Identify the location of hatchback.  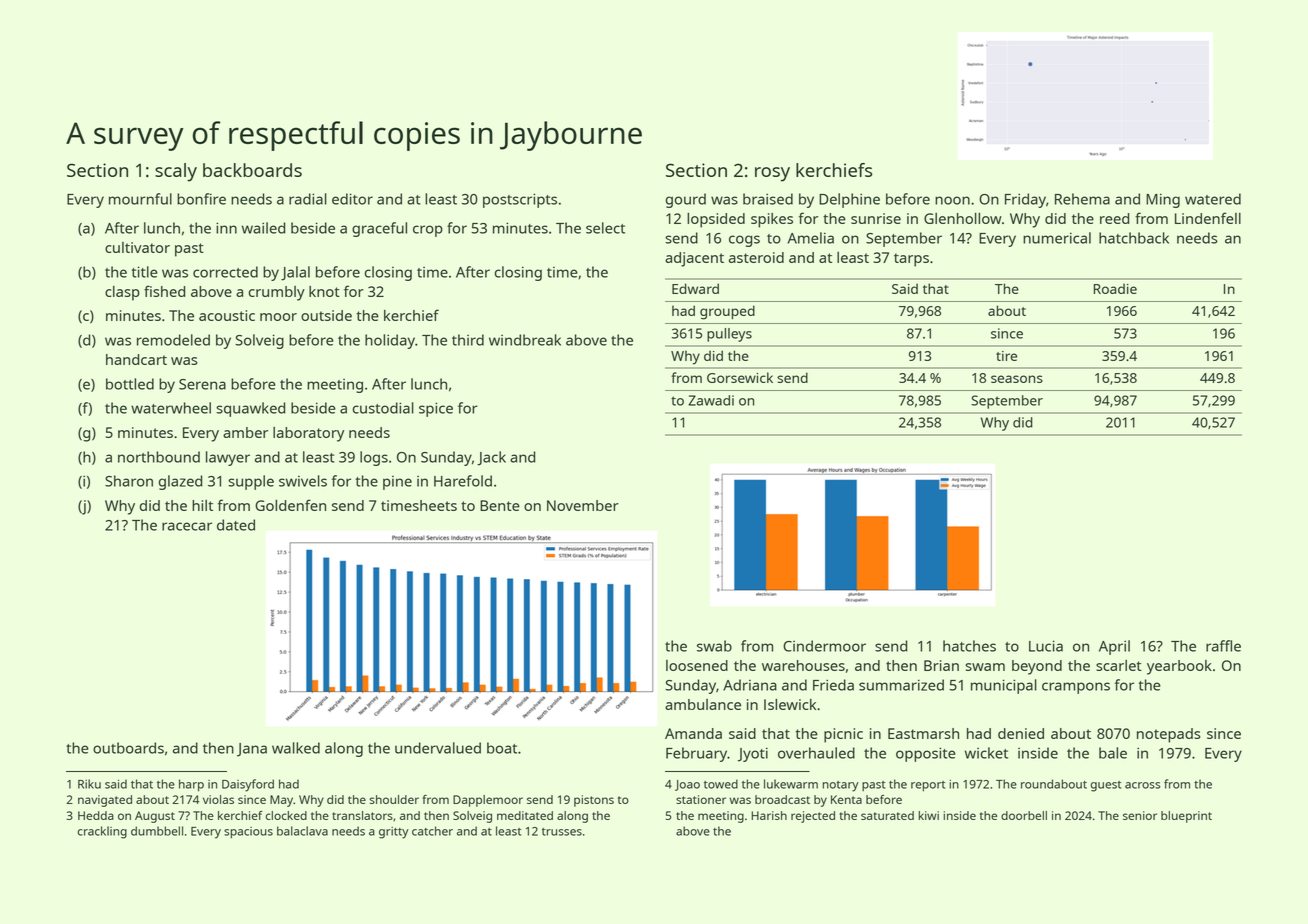
(1134, 238).
